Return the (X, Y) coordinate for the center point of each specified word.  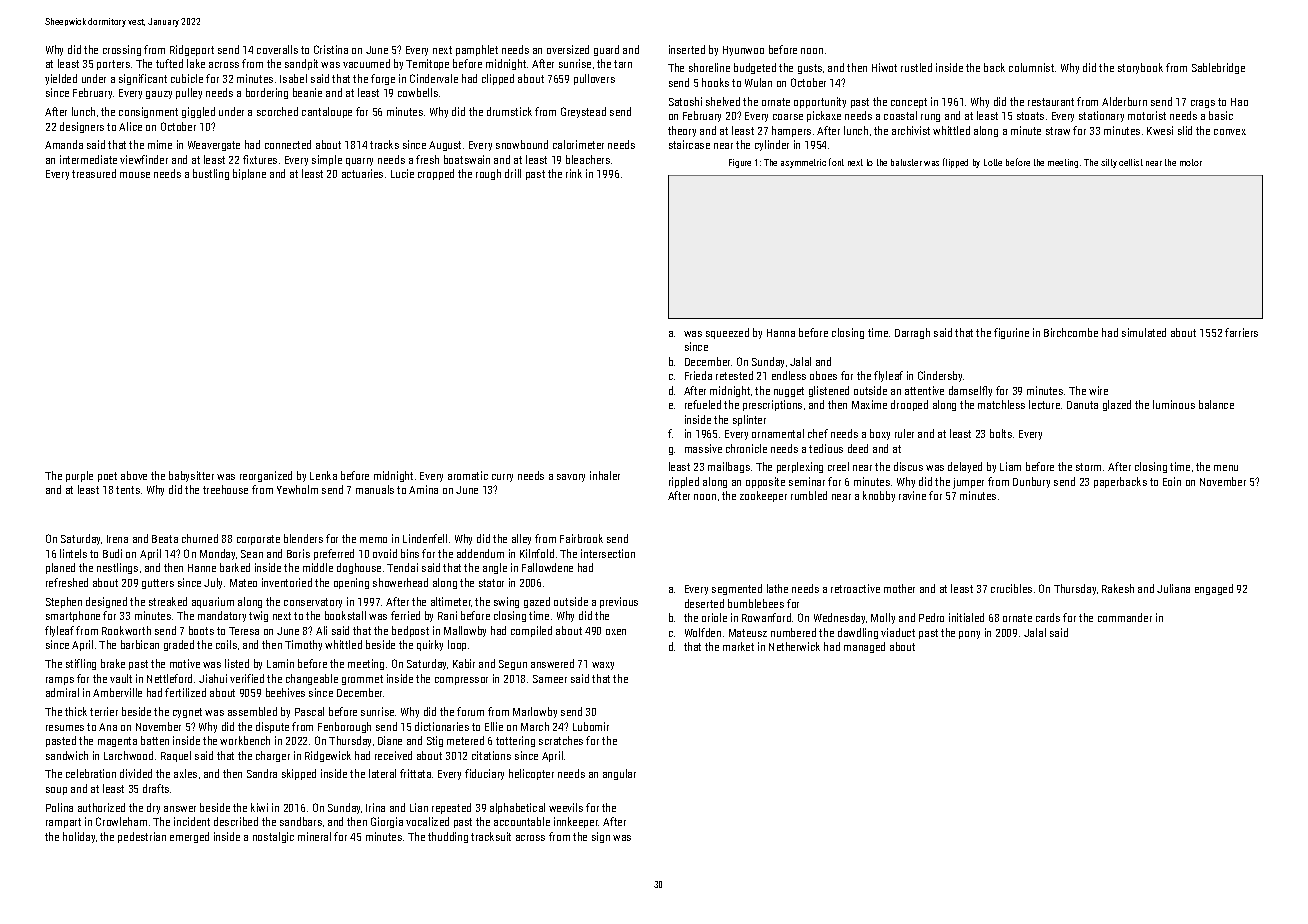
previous (619, 602)
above (134, 475)
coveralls (277, 49)
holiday (79, 837)
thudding (448, 837)
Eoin (1172, 481)
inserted (687, 49)
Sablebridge (1218, 68)
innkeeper (576, 822)
